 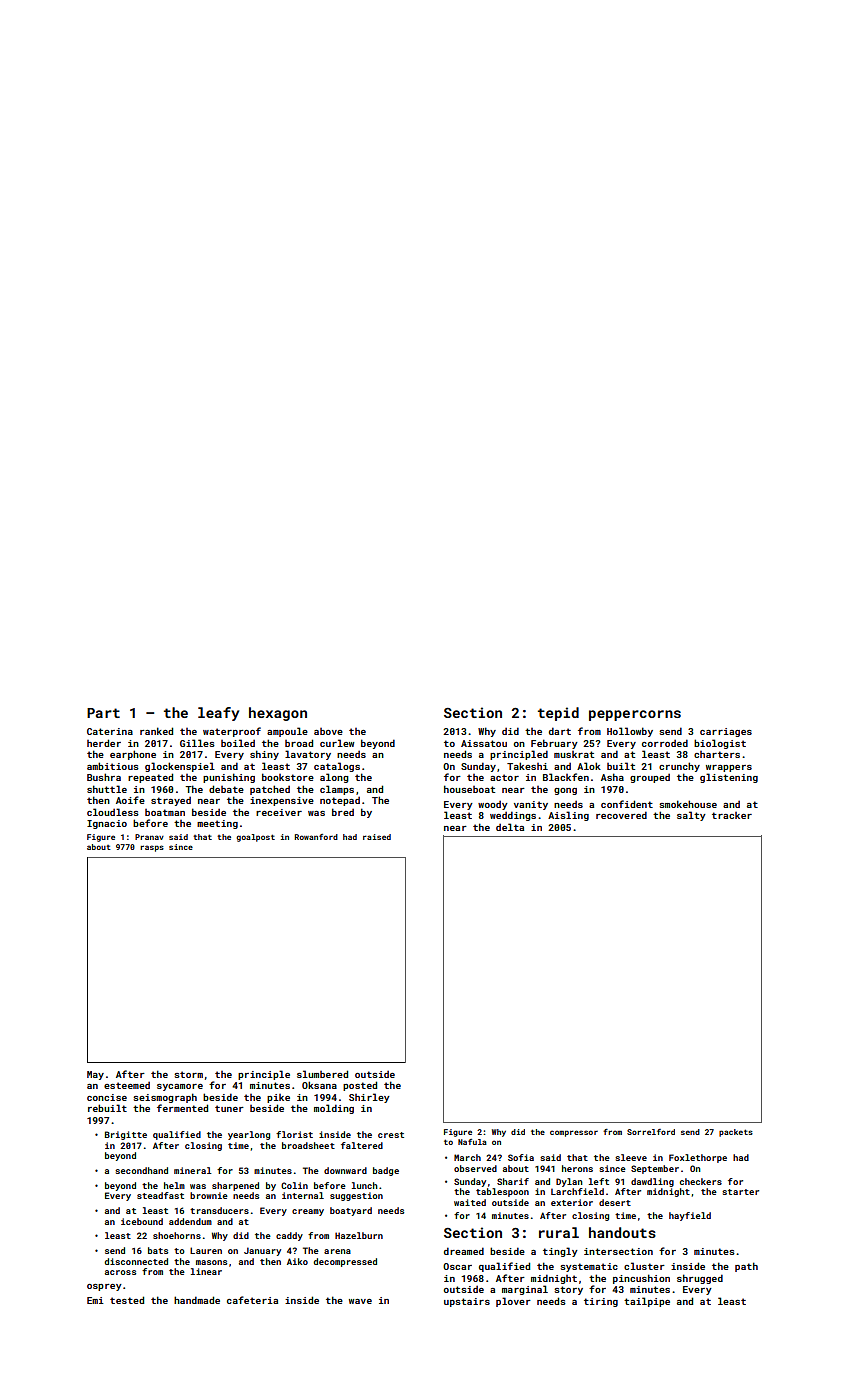 I want to click on Part, so click(x=103, y=713).
